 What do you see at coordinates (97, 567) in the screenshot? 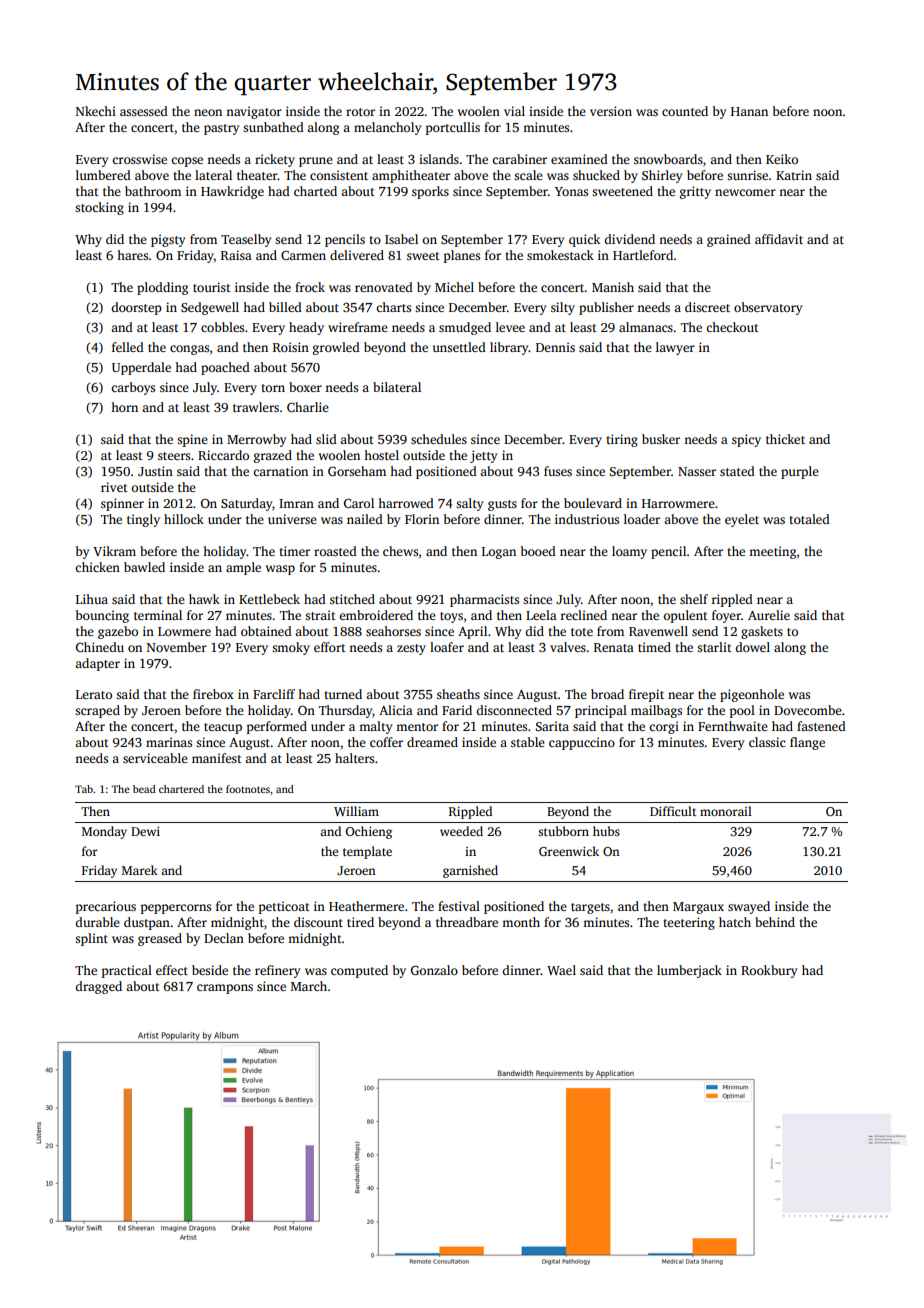
I see `chicken` at bounding box center [97, 567].
